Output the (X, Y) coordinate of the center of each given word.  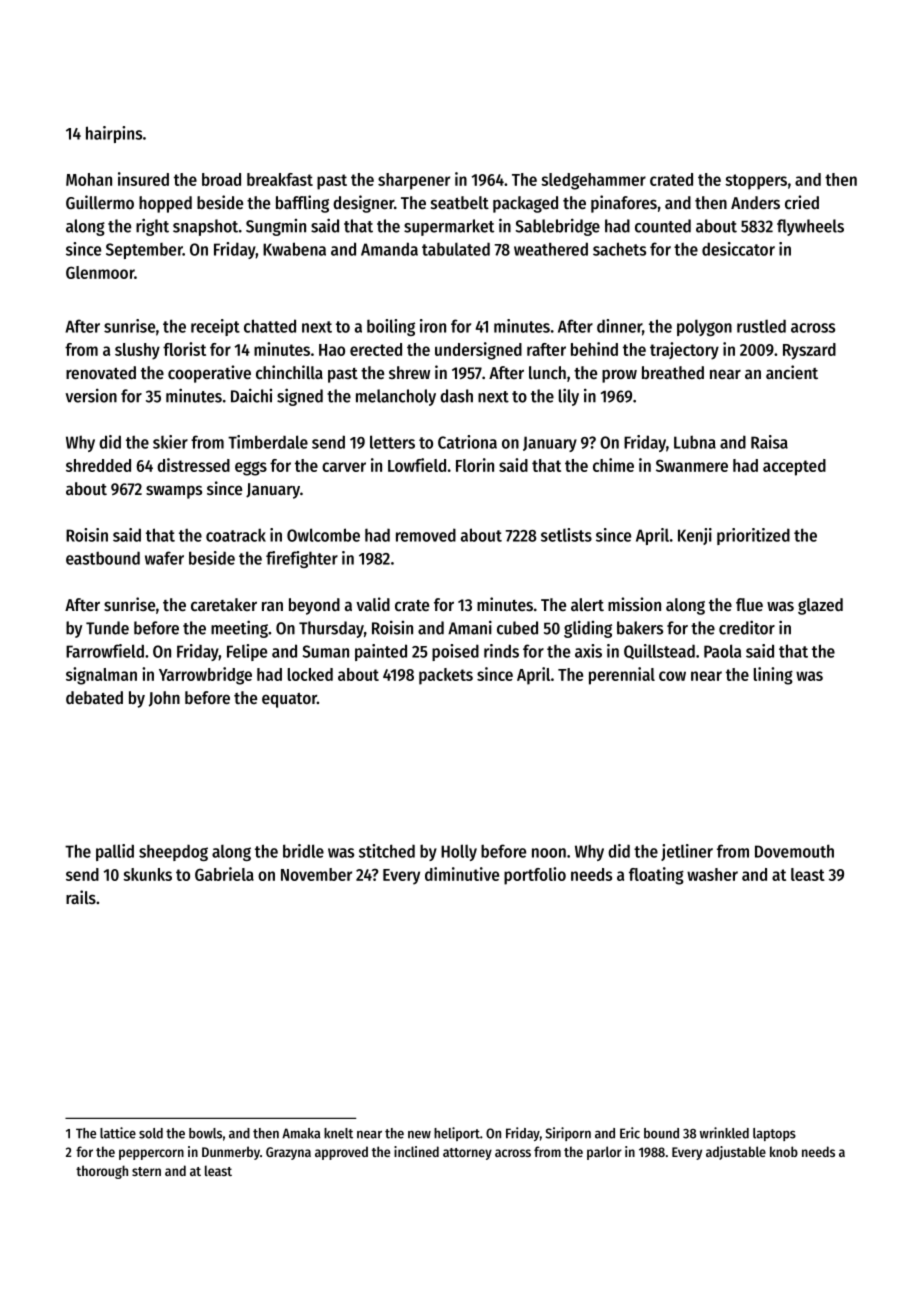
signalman (101, 676)
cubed (517, 628)
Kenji (695, 536)
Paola (722, 651)
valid (373, 604)
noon (549, 853)
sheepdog (173, 852)
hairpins (114, 134)
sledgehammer (593, 181)
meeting (239, 629)
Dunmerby (231, 1153)
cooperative (209, 374)
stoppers (756, 182)
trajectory (684, 351)
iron (433, 326)
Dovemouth (794, 851)
